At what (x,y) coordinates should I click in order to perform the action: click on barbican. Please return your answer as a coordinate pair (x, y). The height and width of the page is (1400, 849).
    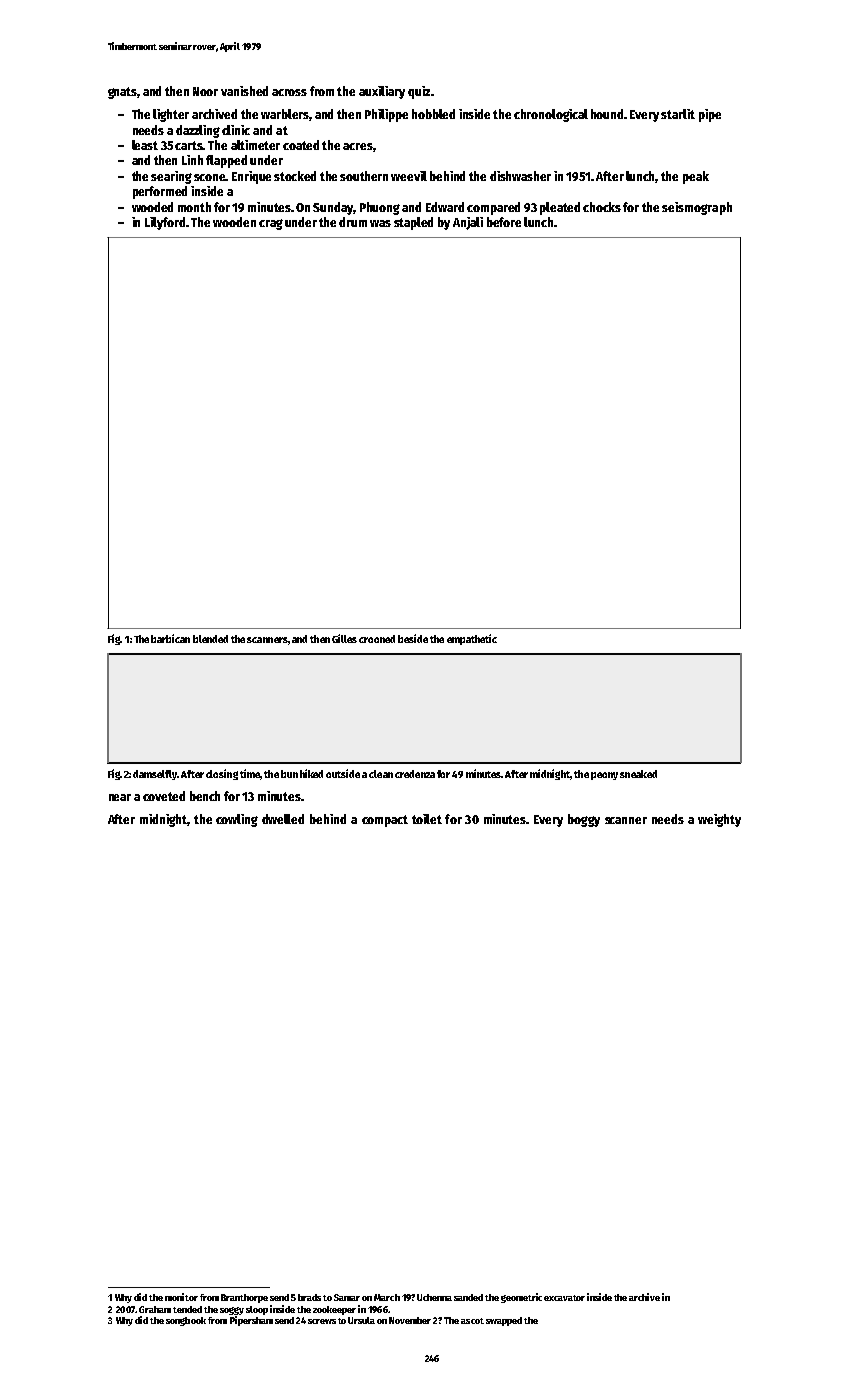
    Looking at the image, I should click on (170, 638).
